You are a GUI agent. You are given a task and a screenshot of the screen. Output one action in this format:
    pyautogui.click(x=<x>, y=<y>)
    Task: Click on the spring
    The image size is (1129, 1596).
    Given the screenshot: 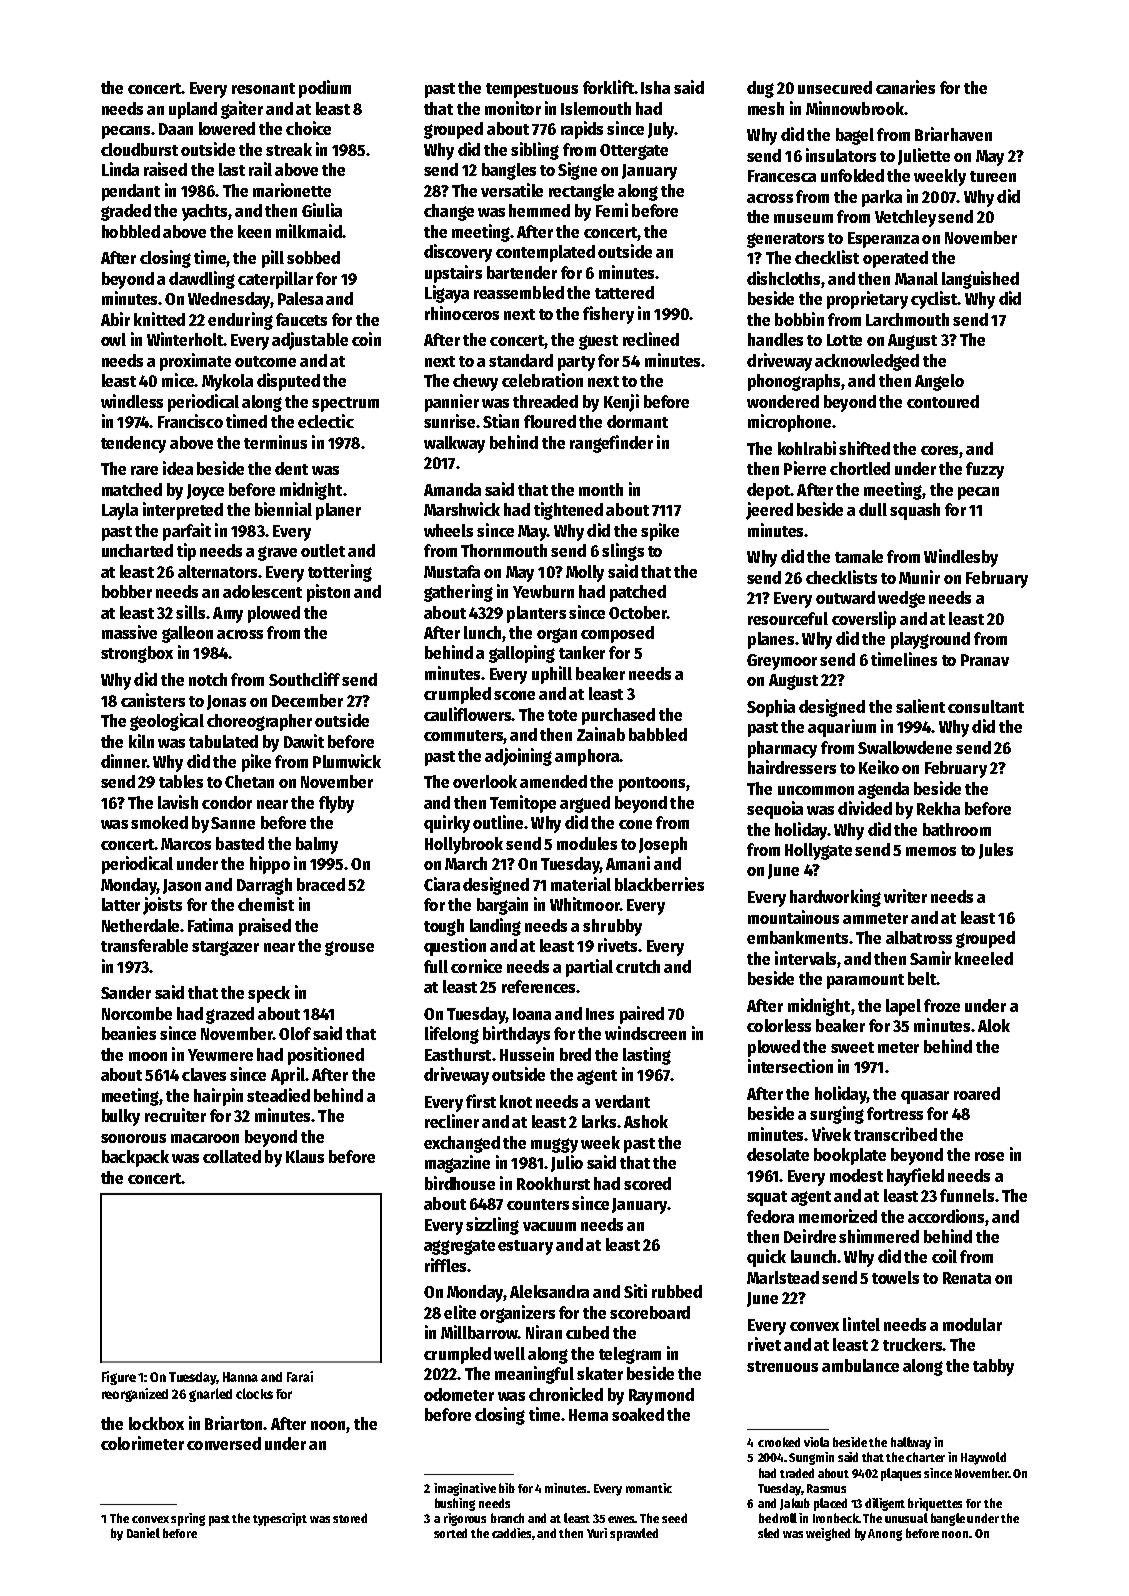 What is the action you would take?
    pyautogui.click(x=188, y=1519)
